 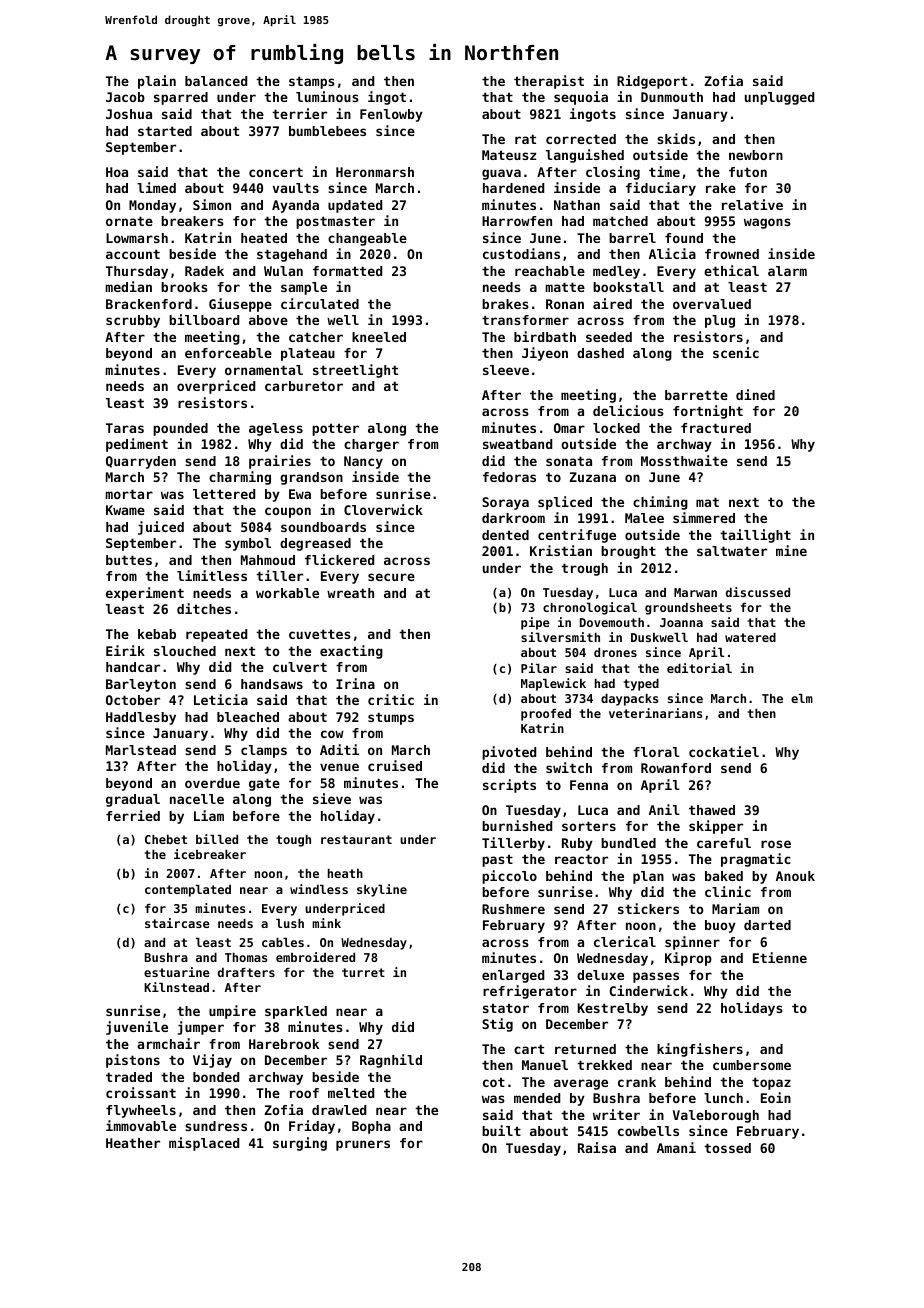 I want to click on stamps, so click(x=312, y=82).
